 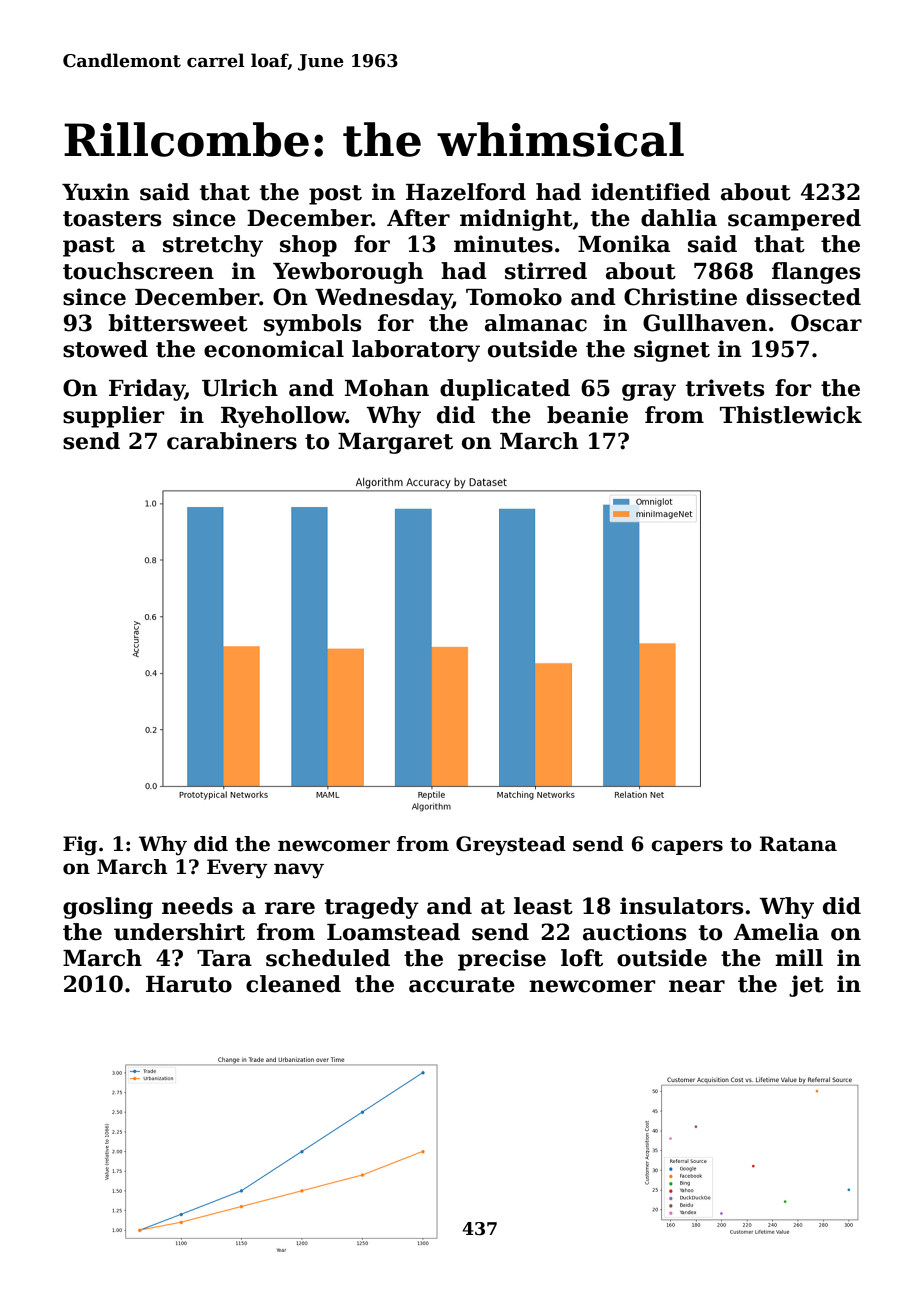 I want to click on gosling, so click(x=108, y=908).
